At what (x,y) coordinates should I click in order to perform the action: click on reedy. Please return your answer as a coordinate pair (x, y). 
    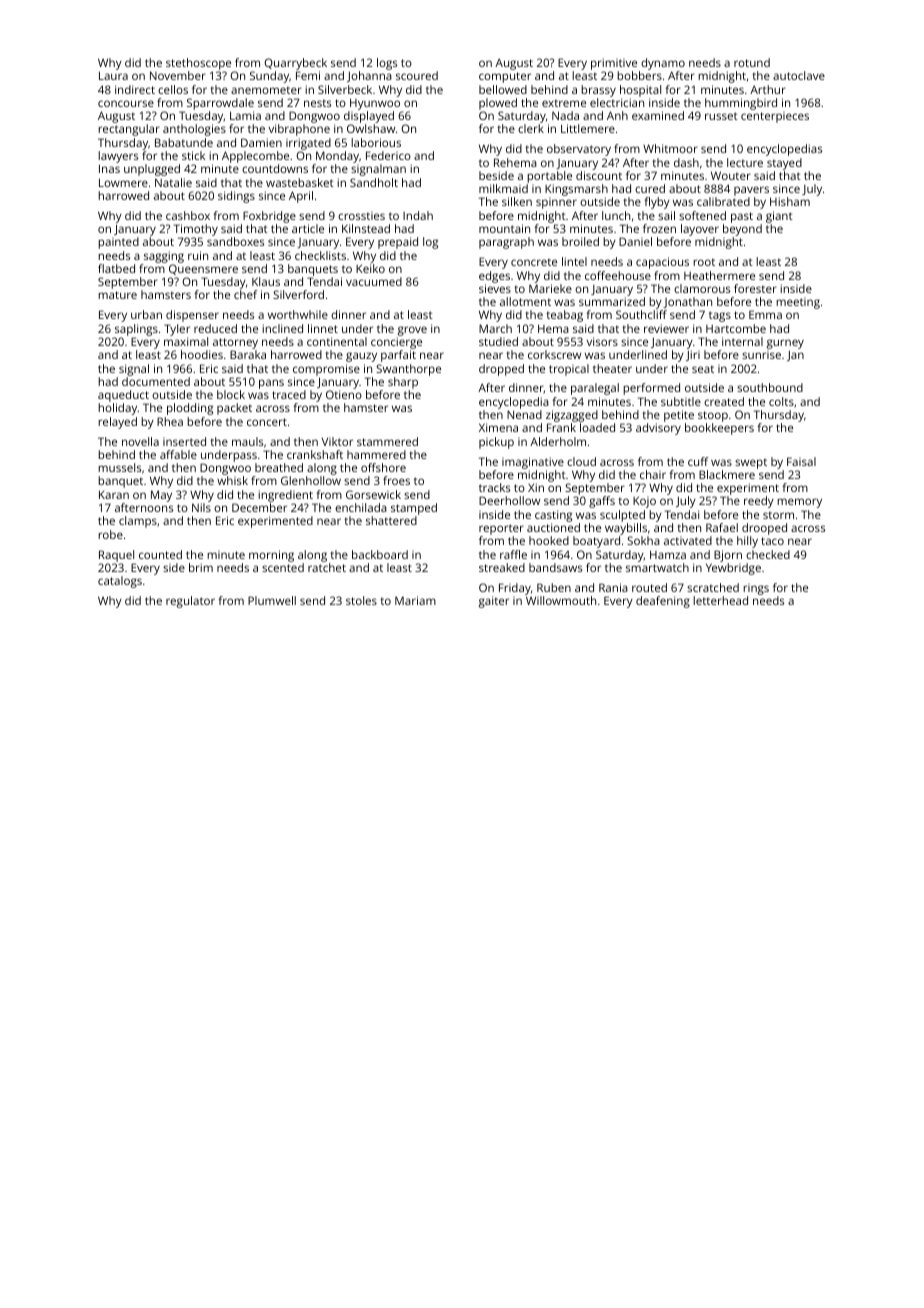
    Looking at the image, I should click on (759, 502).
